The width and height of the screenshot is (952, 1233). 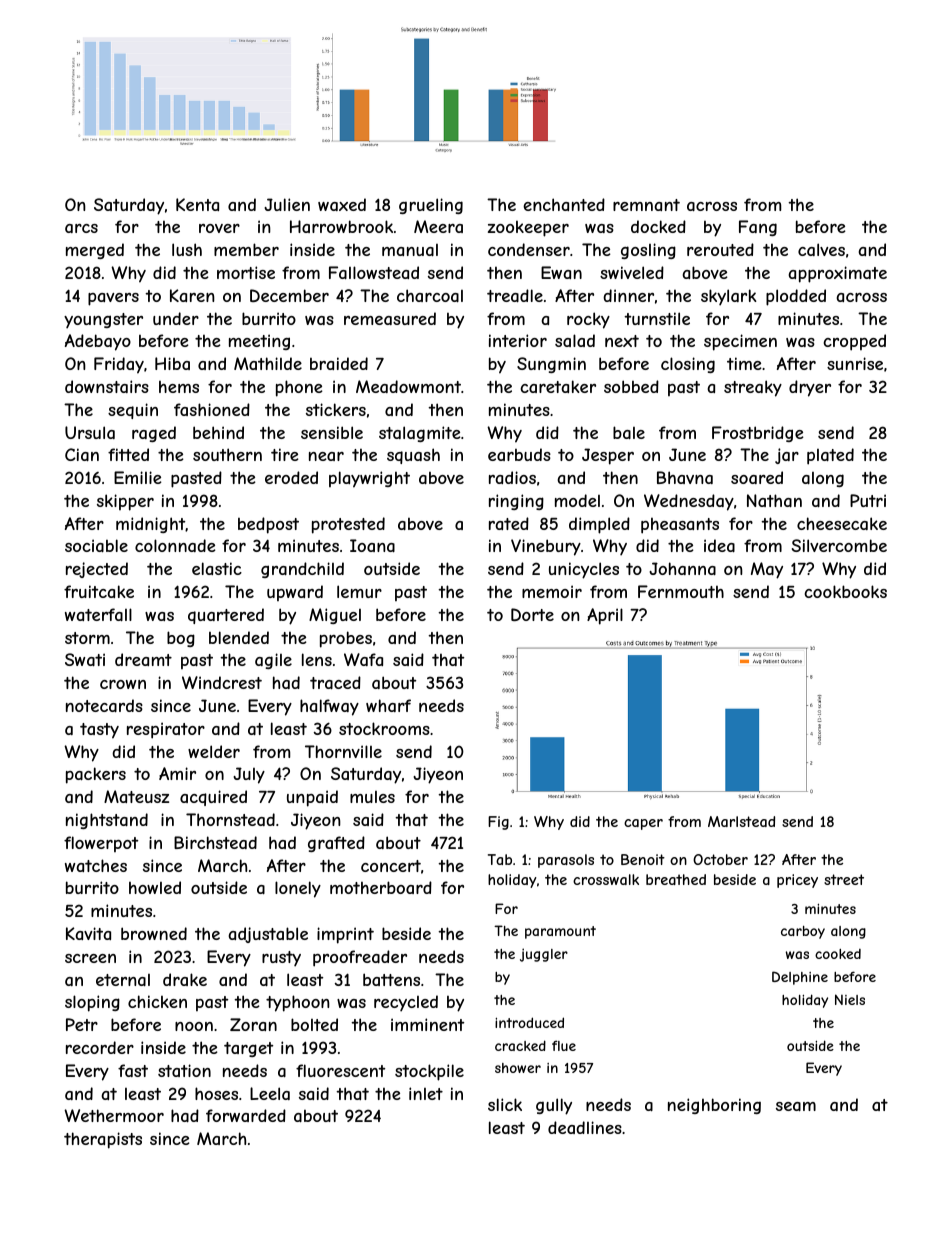 I want to click on caper, so click(x=643, y=824).
